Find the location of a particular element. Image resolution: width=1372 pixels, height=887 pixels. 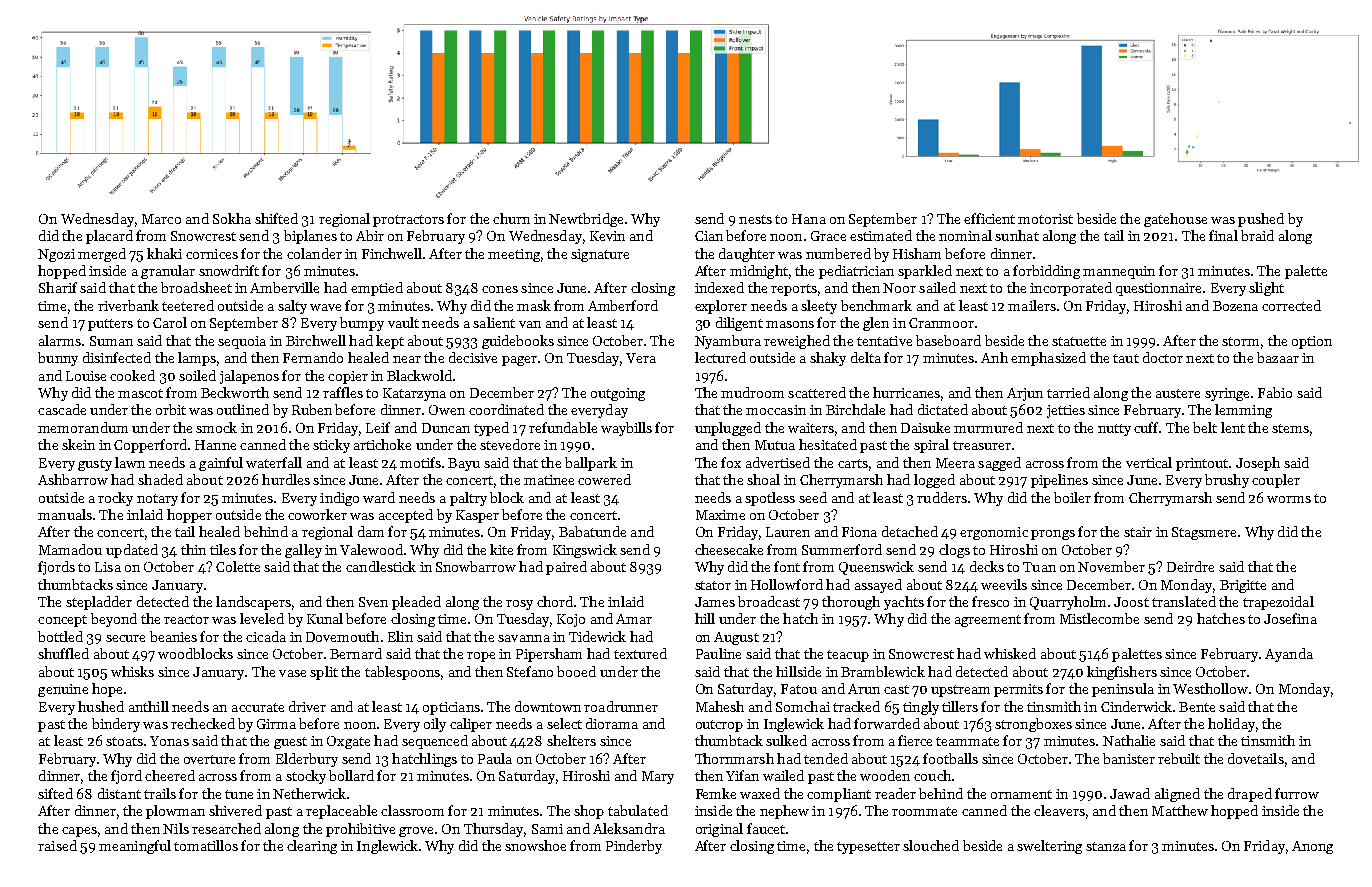

Anh is located at coordinates (994, 357).
